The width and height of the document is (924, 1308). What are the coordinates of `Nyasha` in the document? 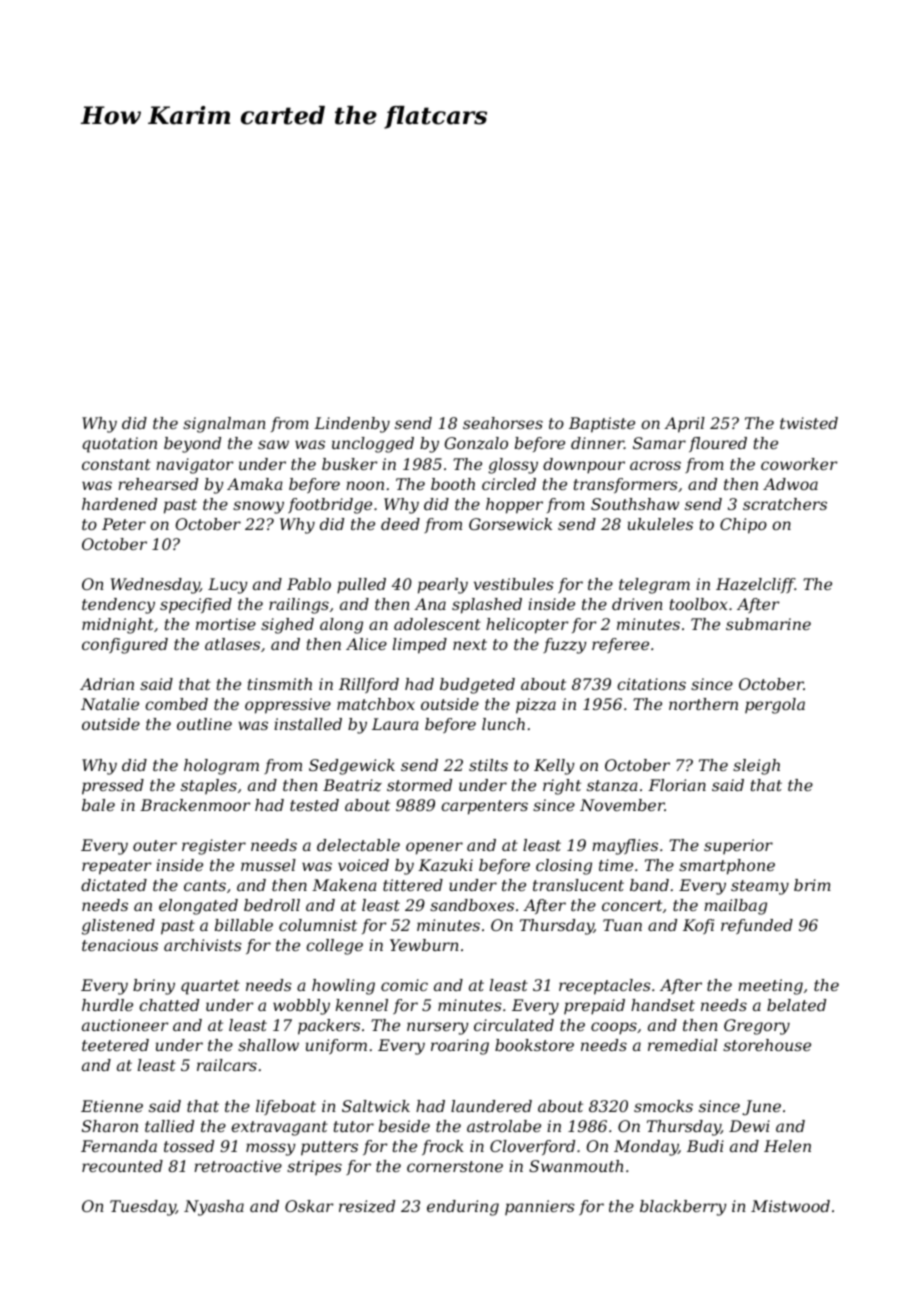 It's located at (214, 1208).
